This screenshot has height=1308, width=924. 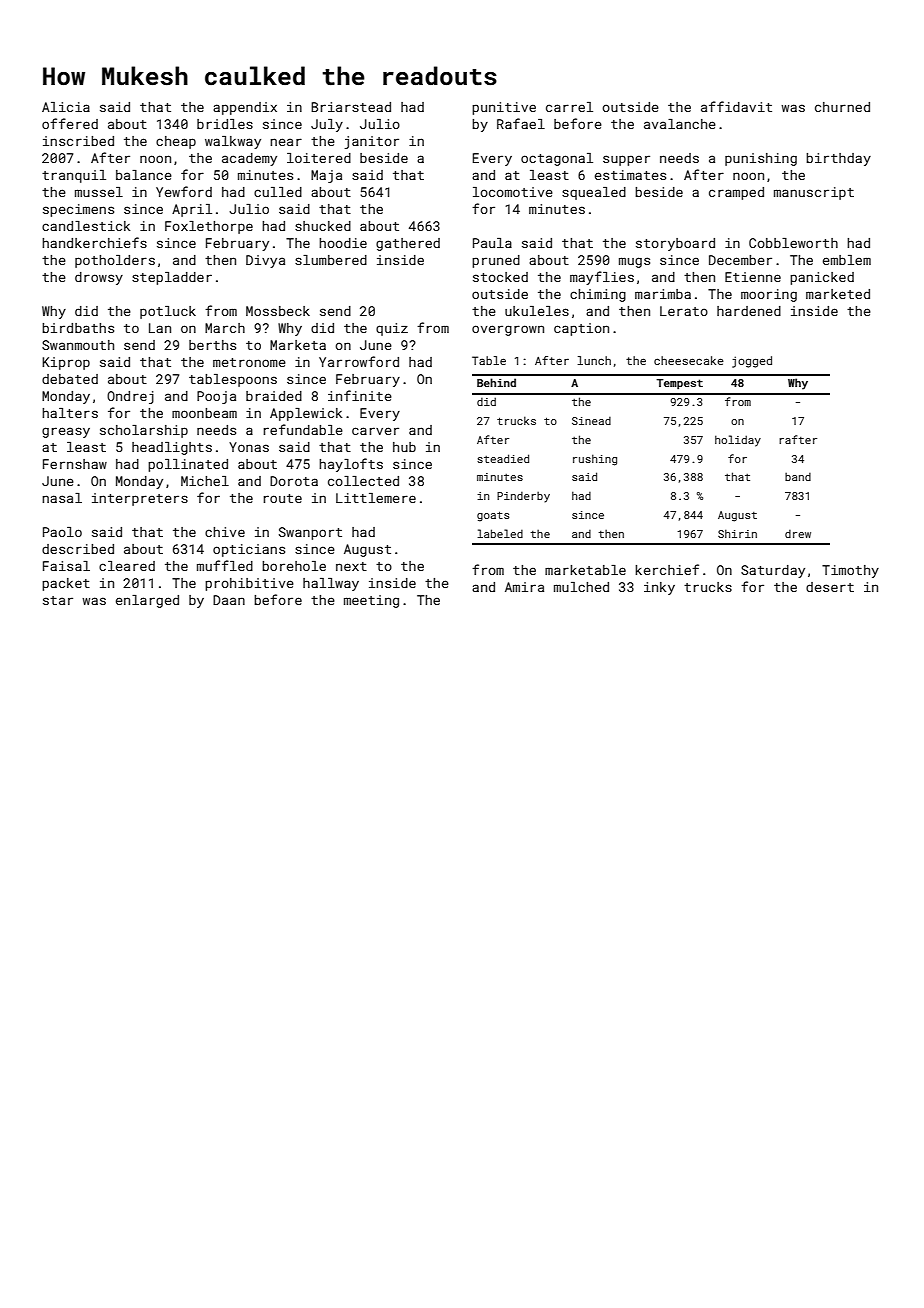 I want to click on goats, so click(x=493, y=516).
